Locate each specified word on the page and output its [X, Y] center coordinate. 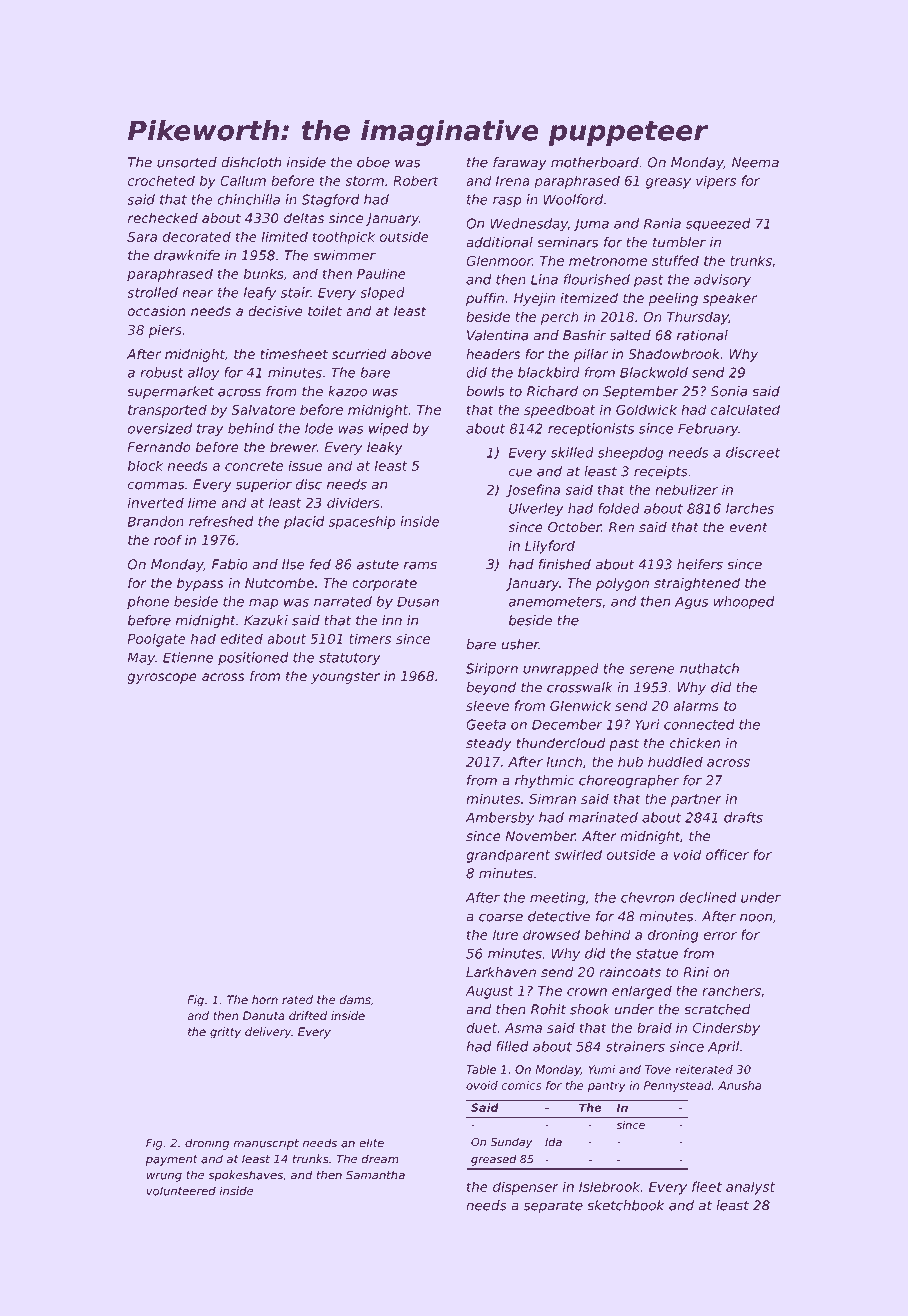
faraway [520, 163]
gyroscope [162, 678]
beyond [491, 688]
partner [696, 800]
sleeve [487, 705]
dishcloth [251, 162]
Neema [755, 162]
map [263, 604]
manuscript [266, 1144]
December [567, 724]
